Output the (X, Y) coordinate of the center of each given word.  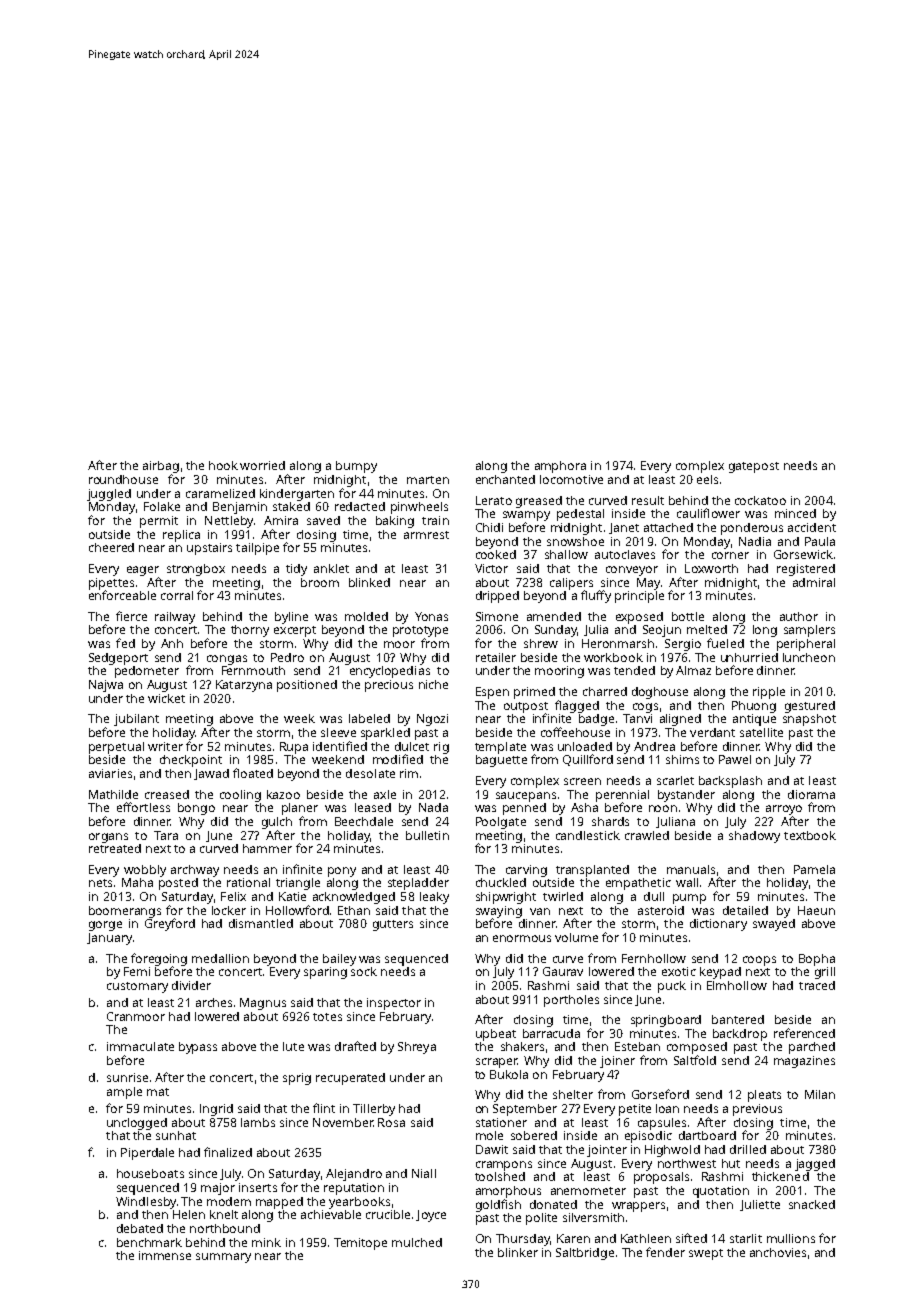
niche (433, 684)
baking (395, 522)
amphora (560, 467)
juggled (109, 495)
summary (223, 1258)
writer (165, 746)
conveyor (632, 571)
